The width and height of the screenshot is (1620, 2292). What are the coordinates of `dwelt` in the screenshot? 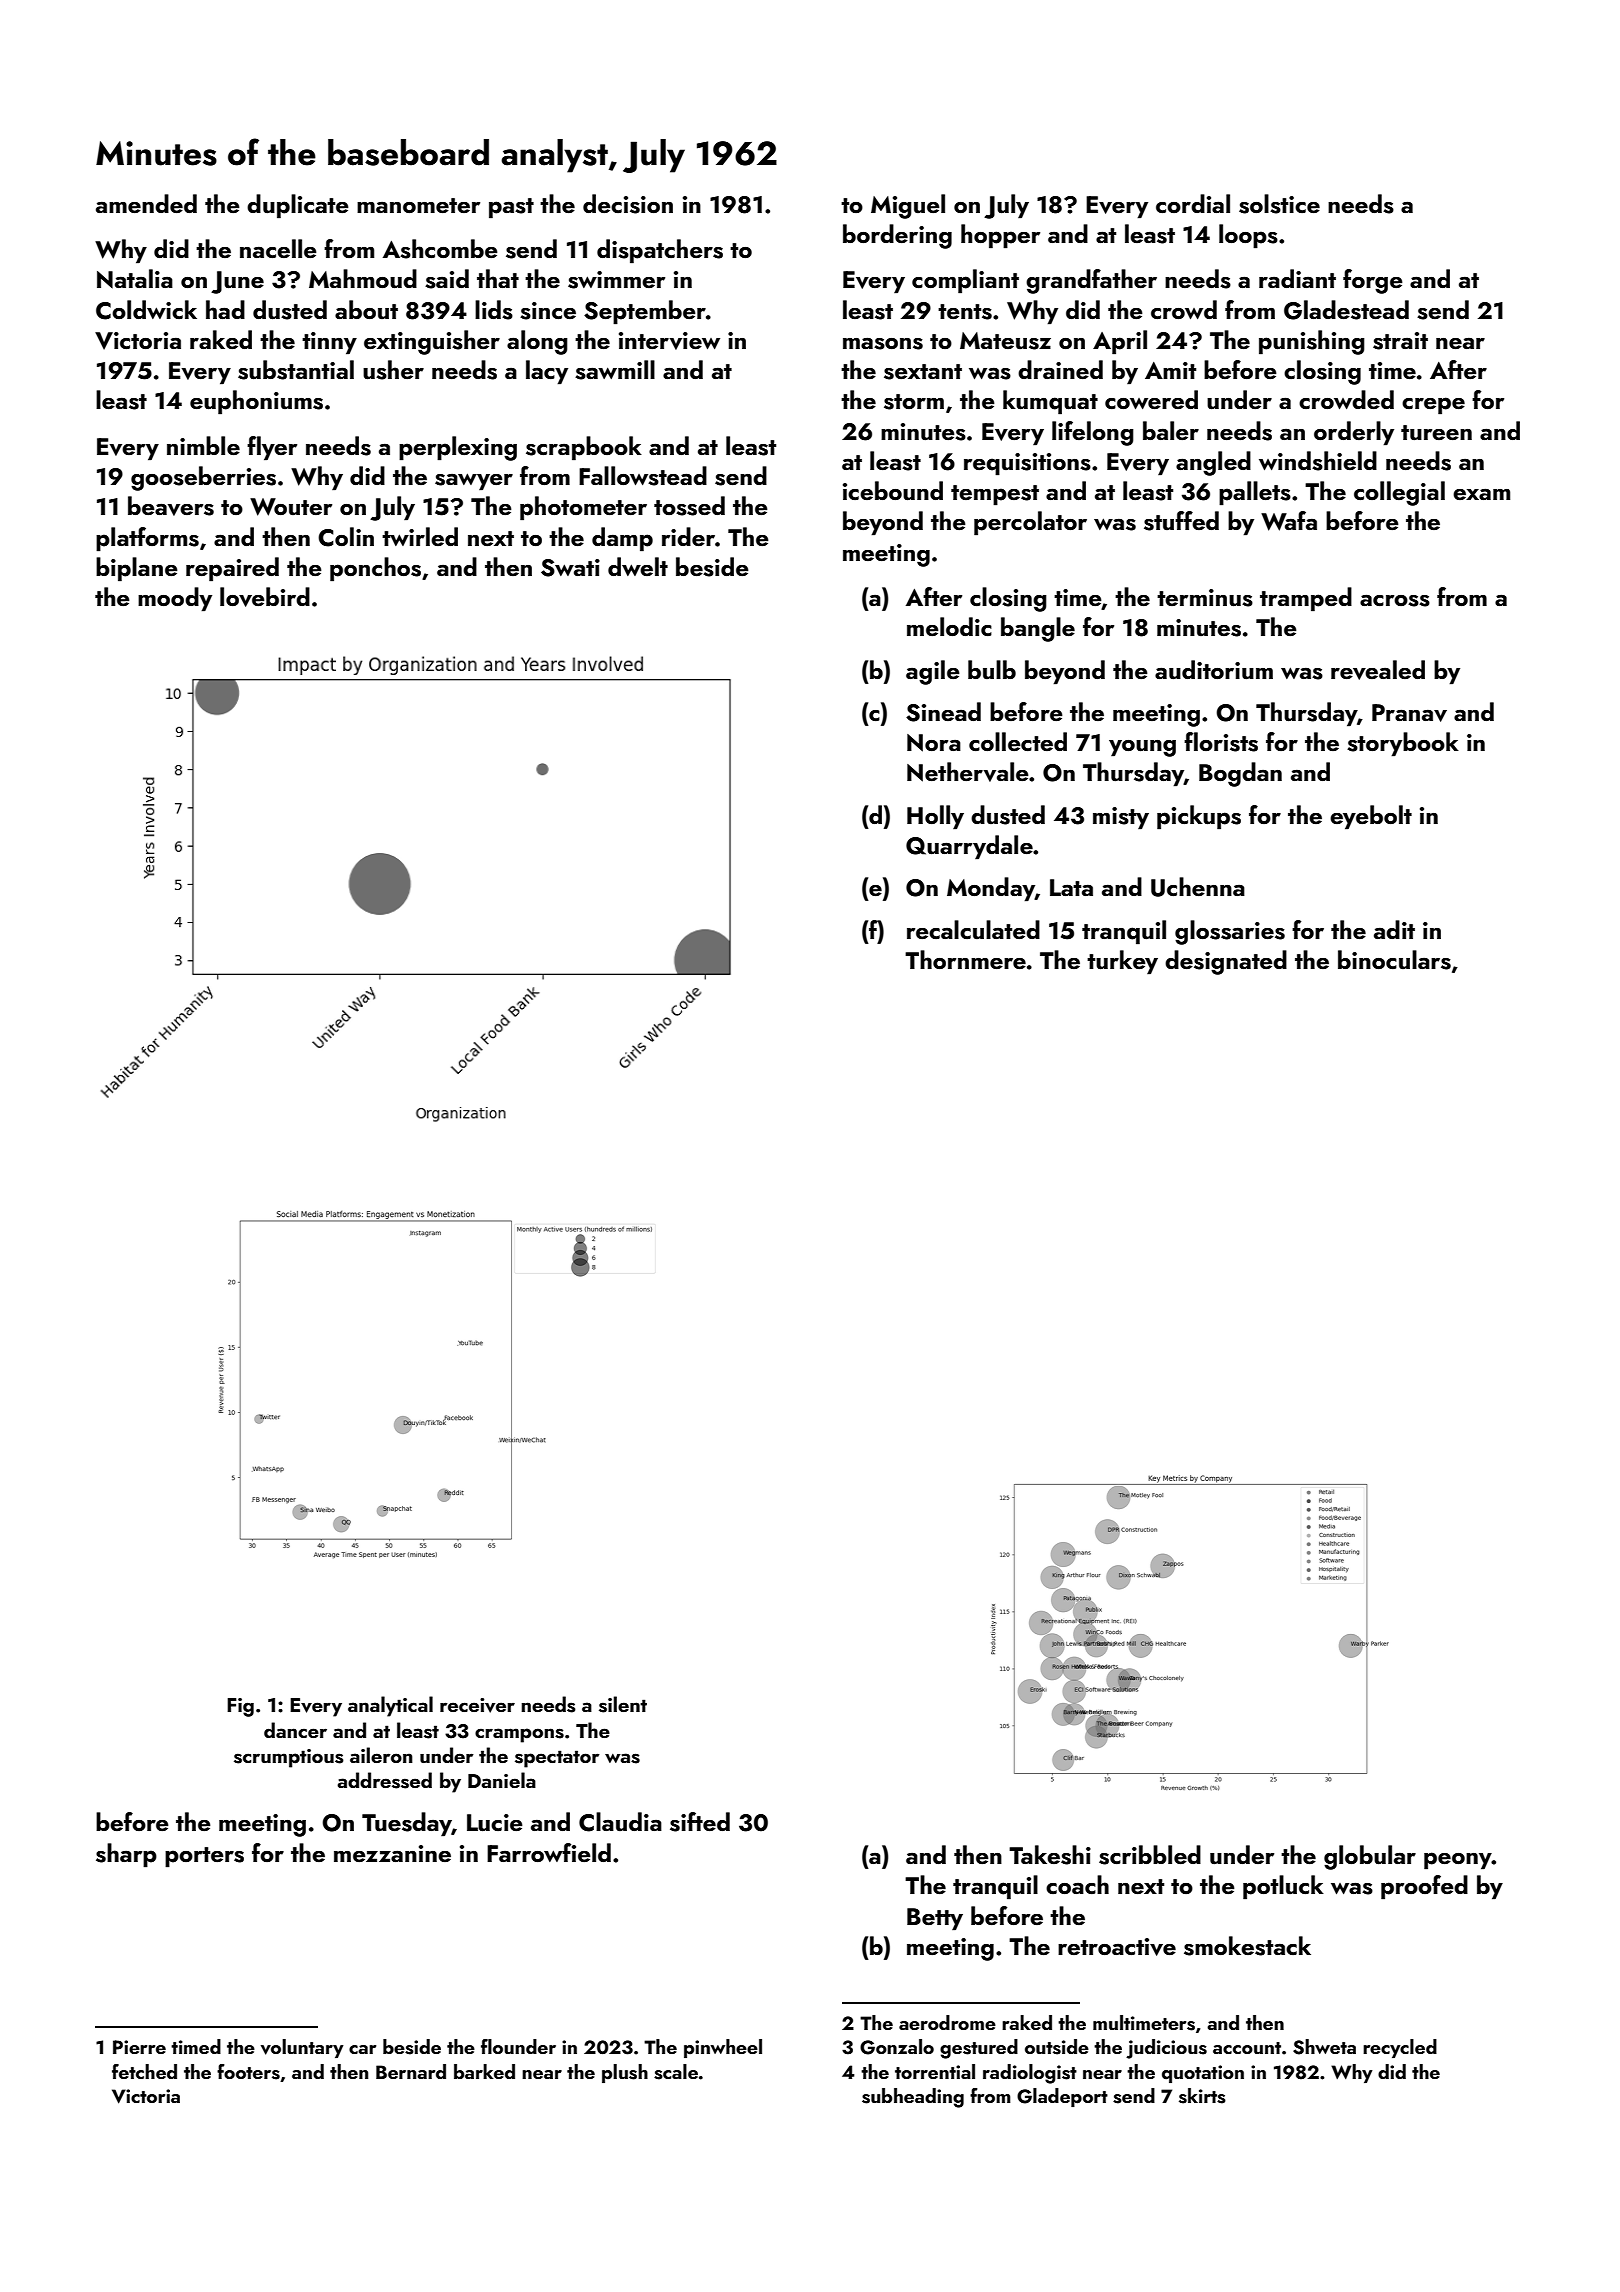 It's located at (638, 566).
